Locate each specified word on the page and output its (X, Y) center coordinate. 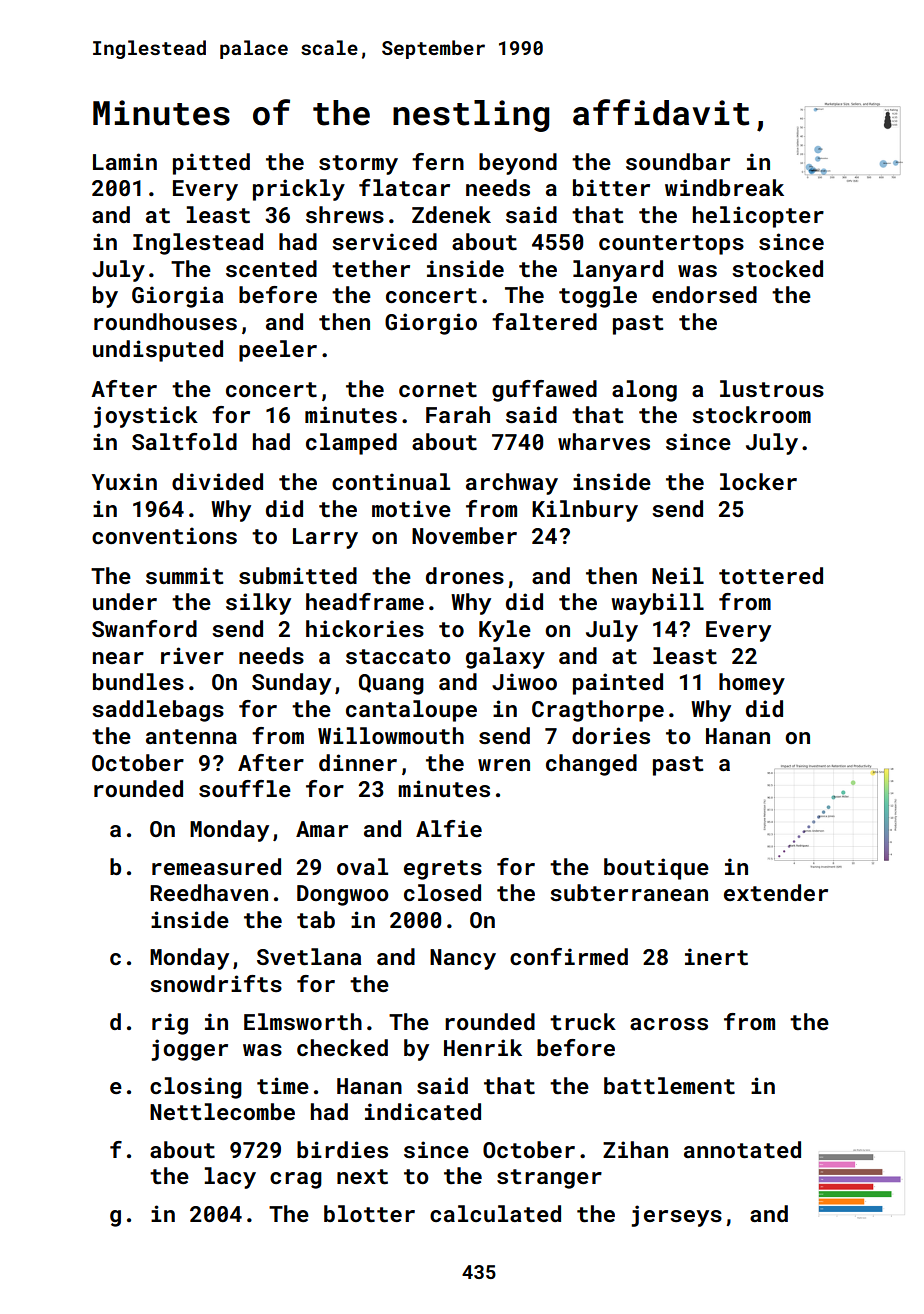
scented (271, 268)
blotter (369, 1213)
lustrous (772, 388)
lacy (230, 1178)
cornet (438, 389)
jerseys (676, 1216)
